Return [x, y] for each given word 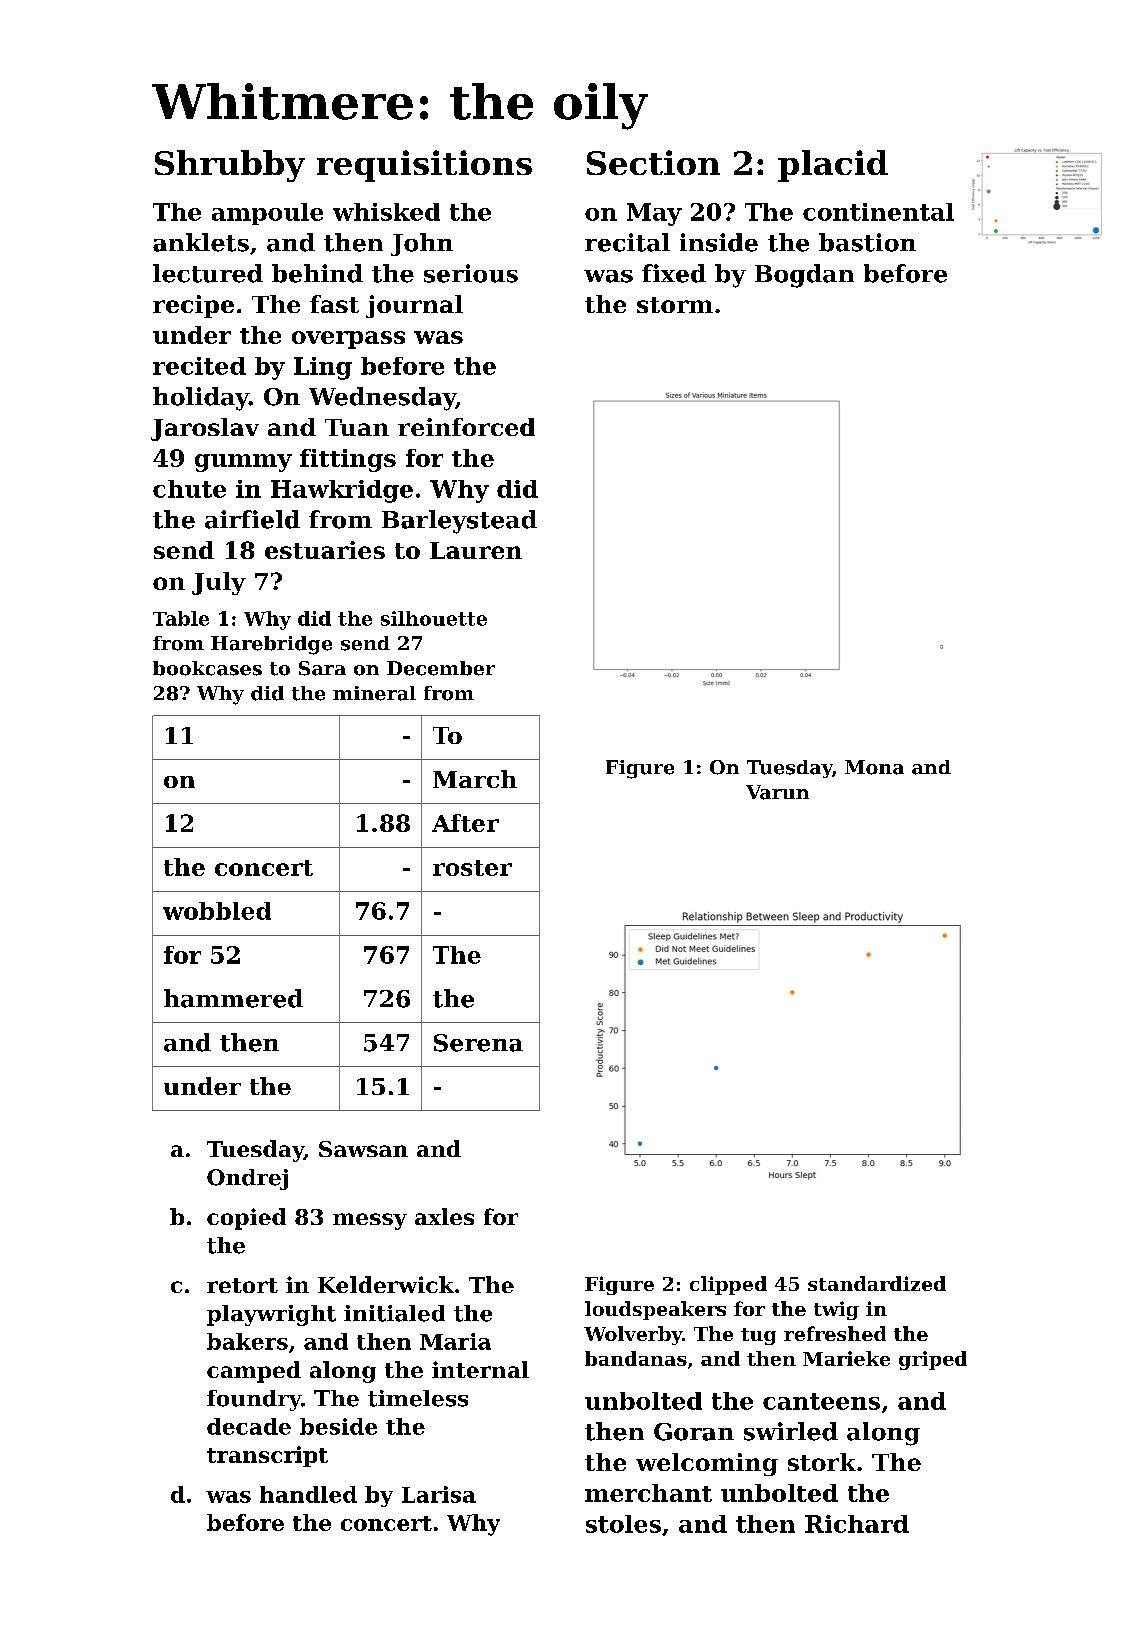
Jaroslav [205, 429]
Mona [874, 767]
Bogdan [804, 276]
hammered [233, 998]
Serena [478, 1043]
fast [334, 304]
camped [254, 1372]
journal [414, 306]
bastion [867, 242]
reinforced [466, 427]
